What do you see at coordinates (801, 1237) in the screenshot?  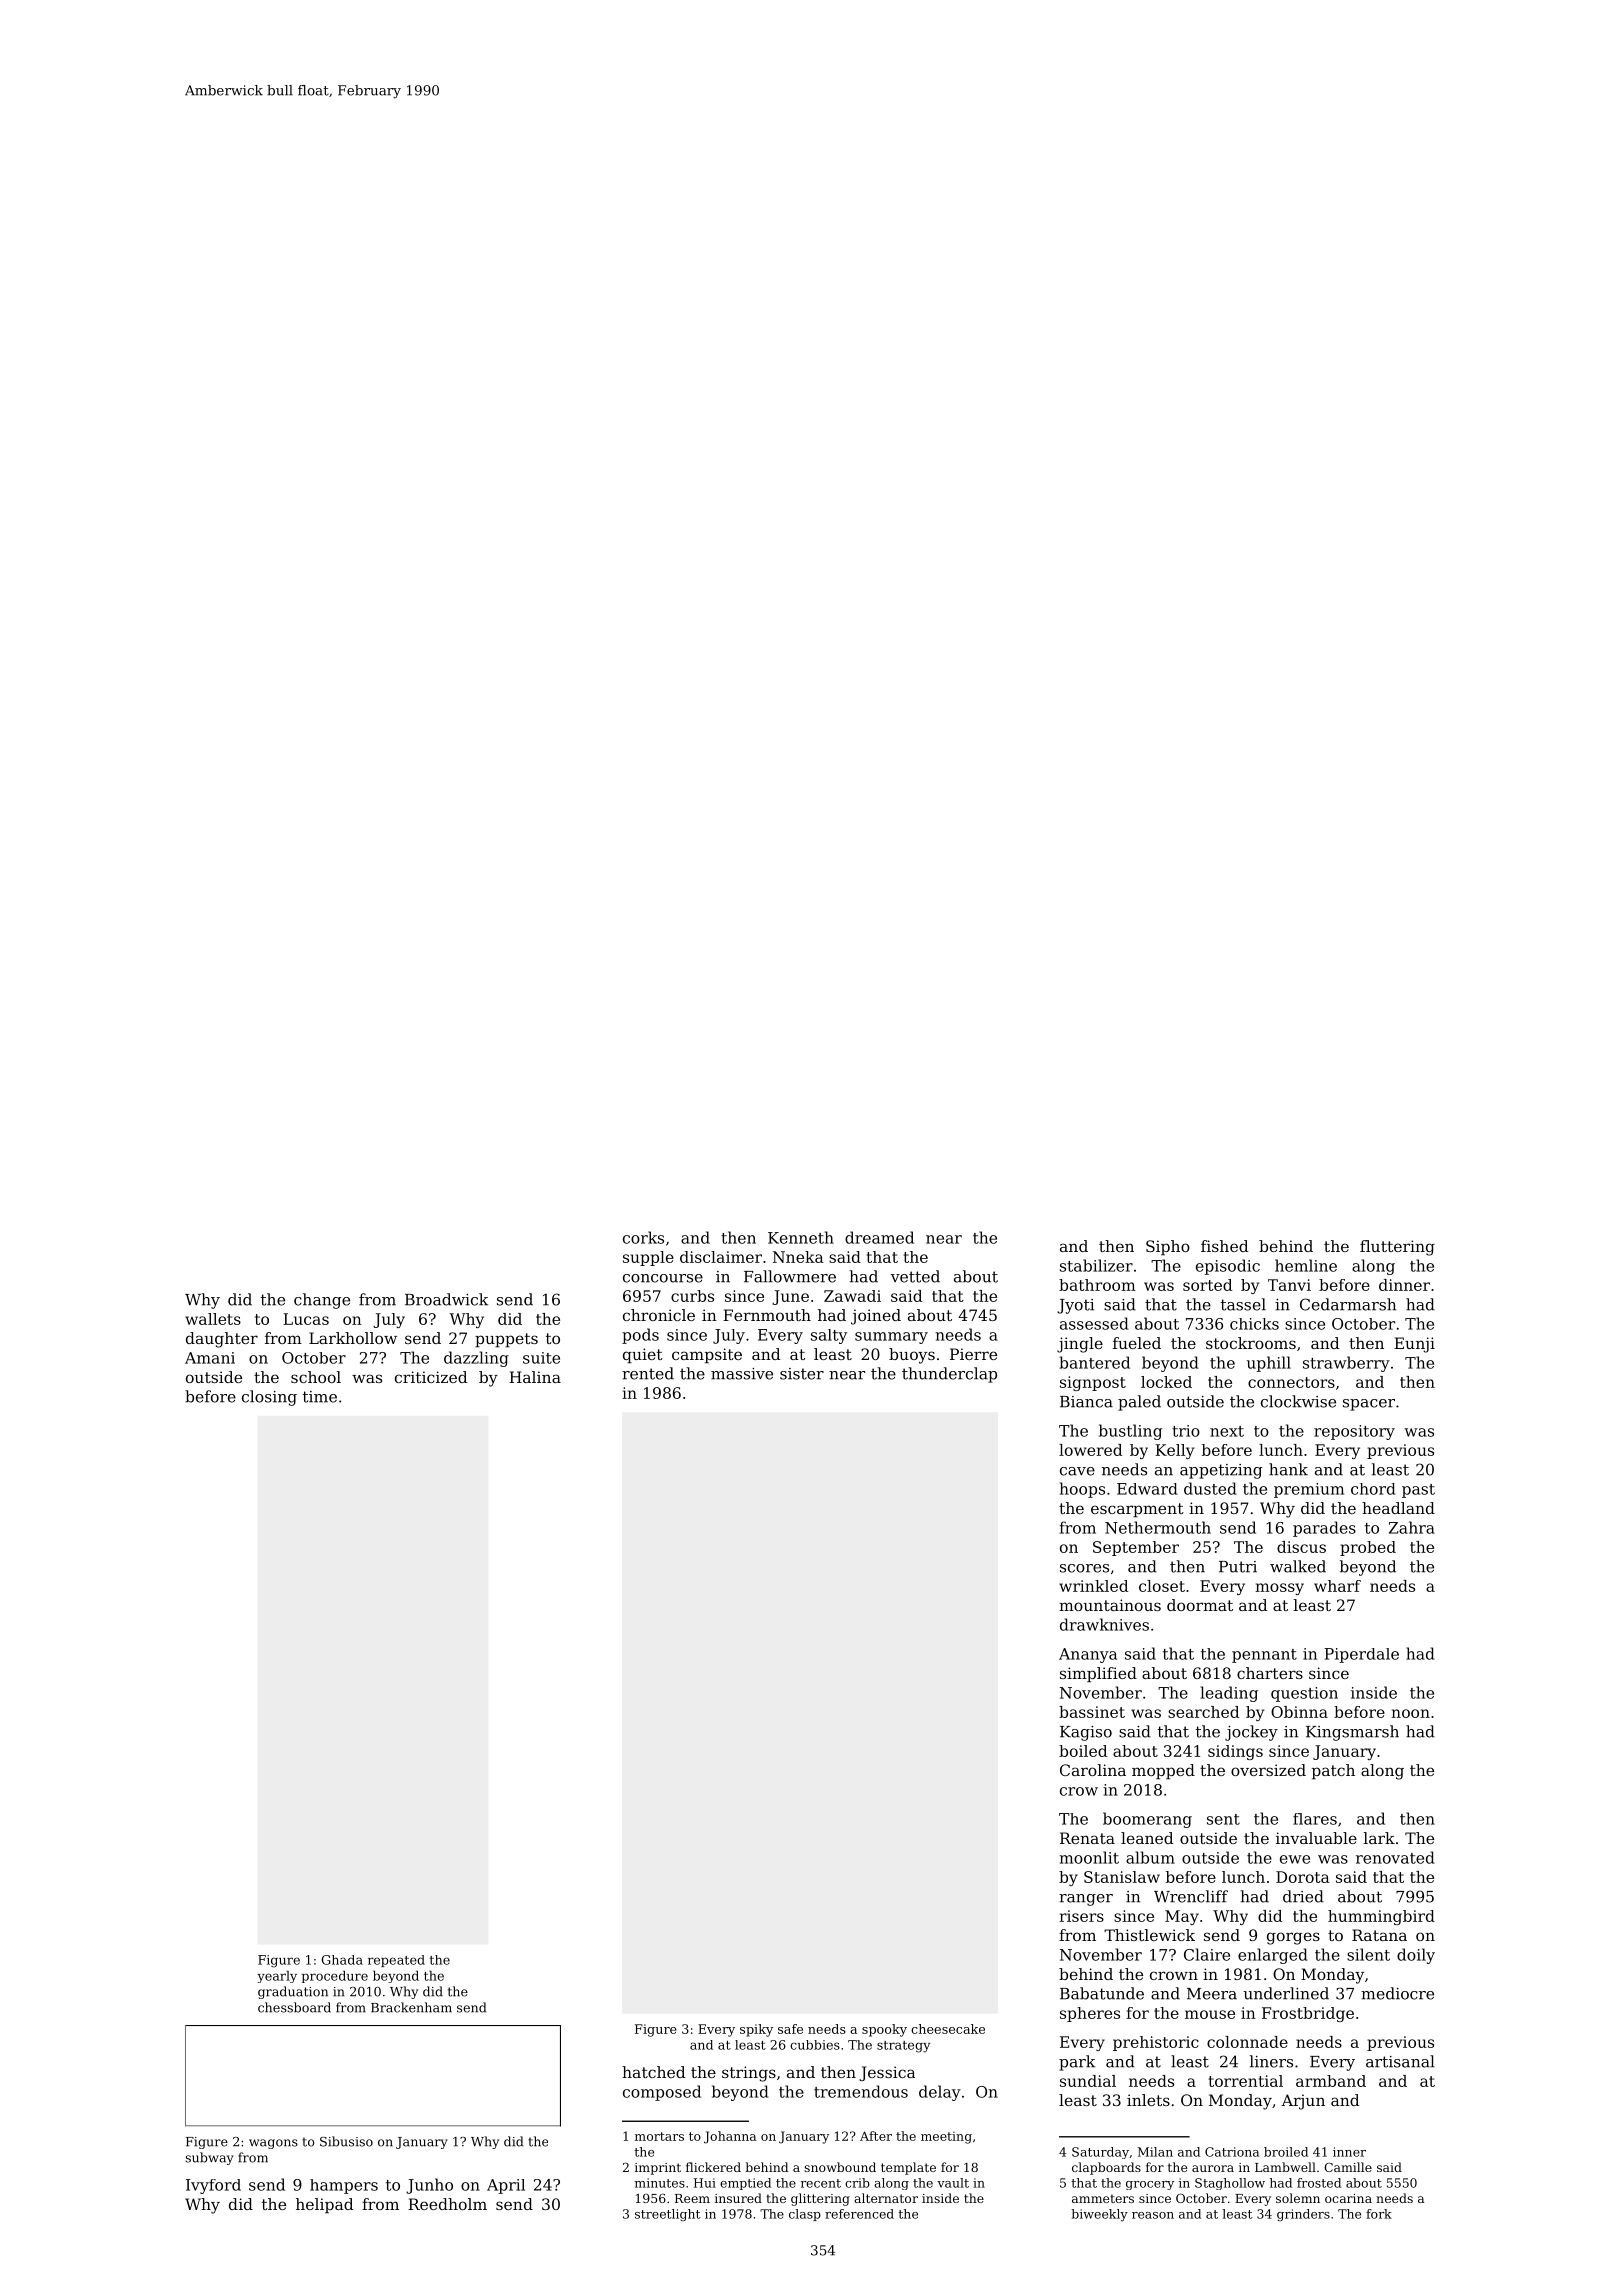 I see `Kenneth` at bounding box center [801, 1237].
